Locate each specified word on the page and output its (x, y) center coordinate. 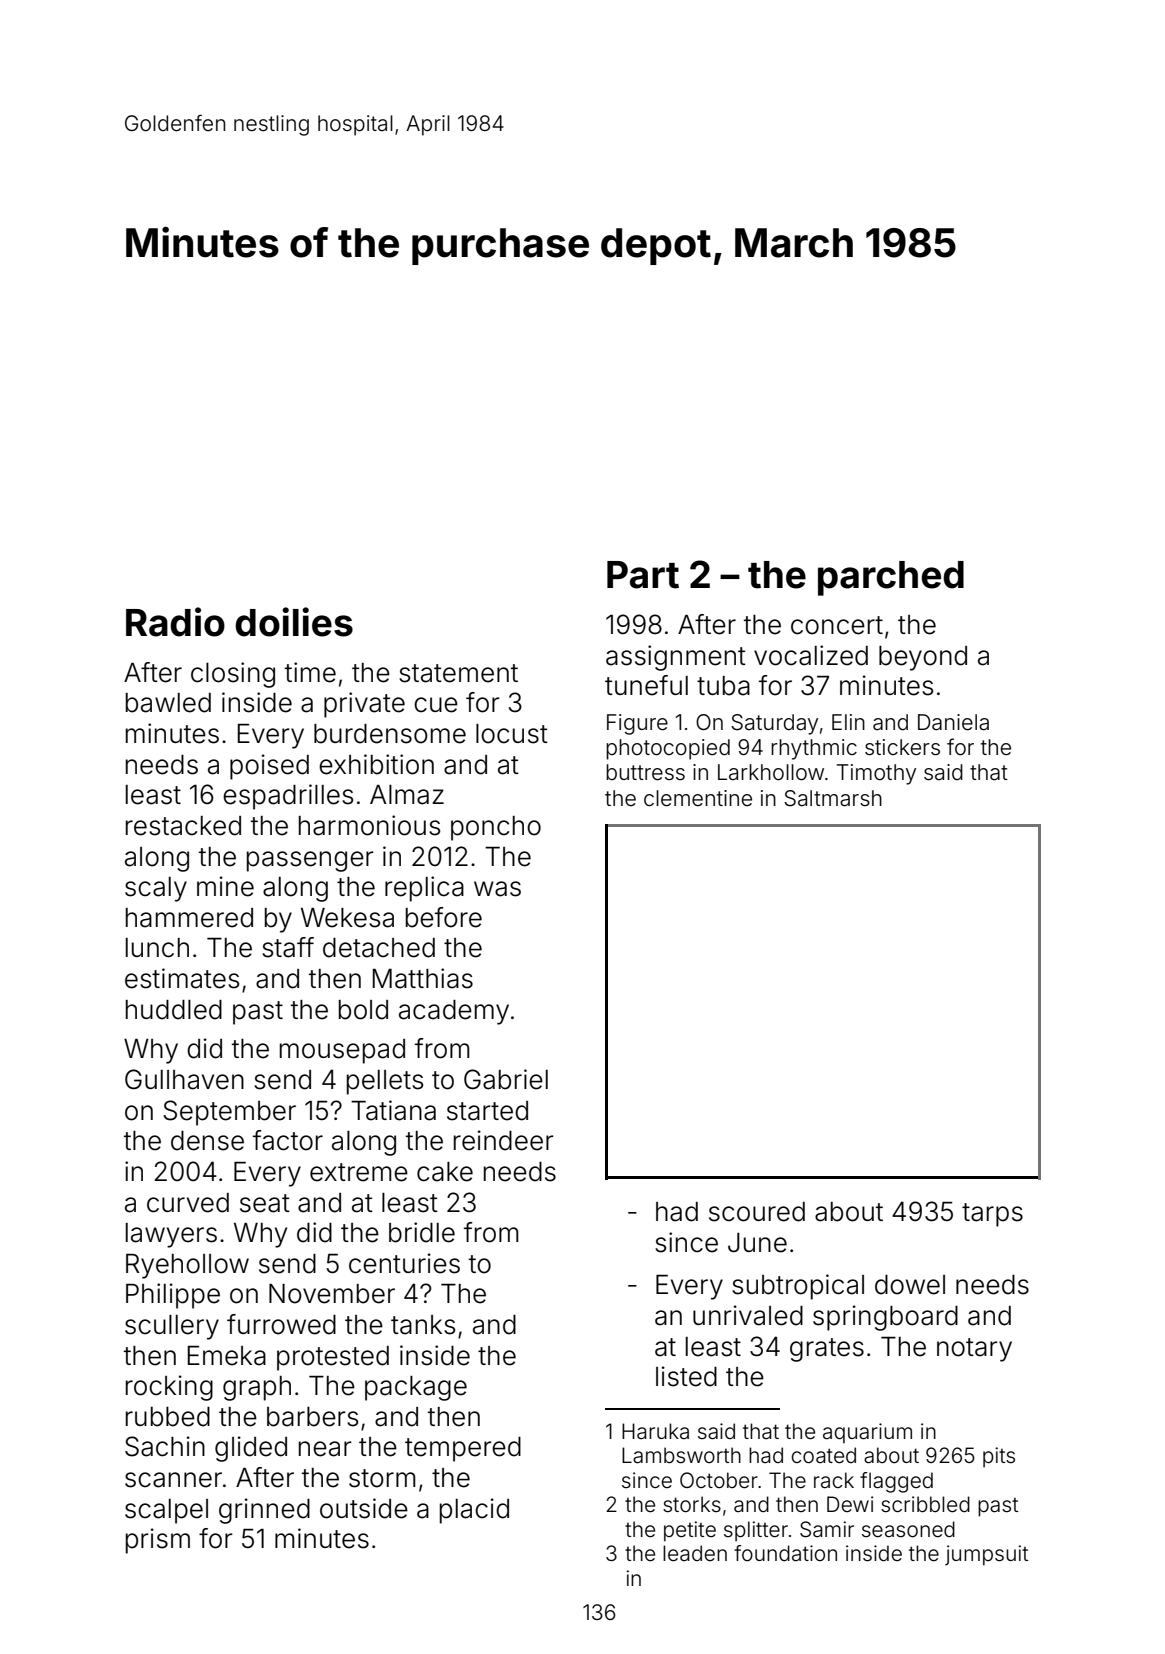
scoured (757, 1212)
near (325, 1449)
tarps (992, 1215)
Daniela (953, 722)
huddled (174, 1010)
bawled (168, 703)
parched (891, 578)
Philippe (173, 1296)
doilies (294, 622)
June (757, 1243)
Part (643, 575)
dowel (910, 1285)
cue (436, 705)
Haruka (655, 1431)
